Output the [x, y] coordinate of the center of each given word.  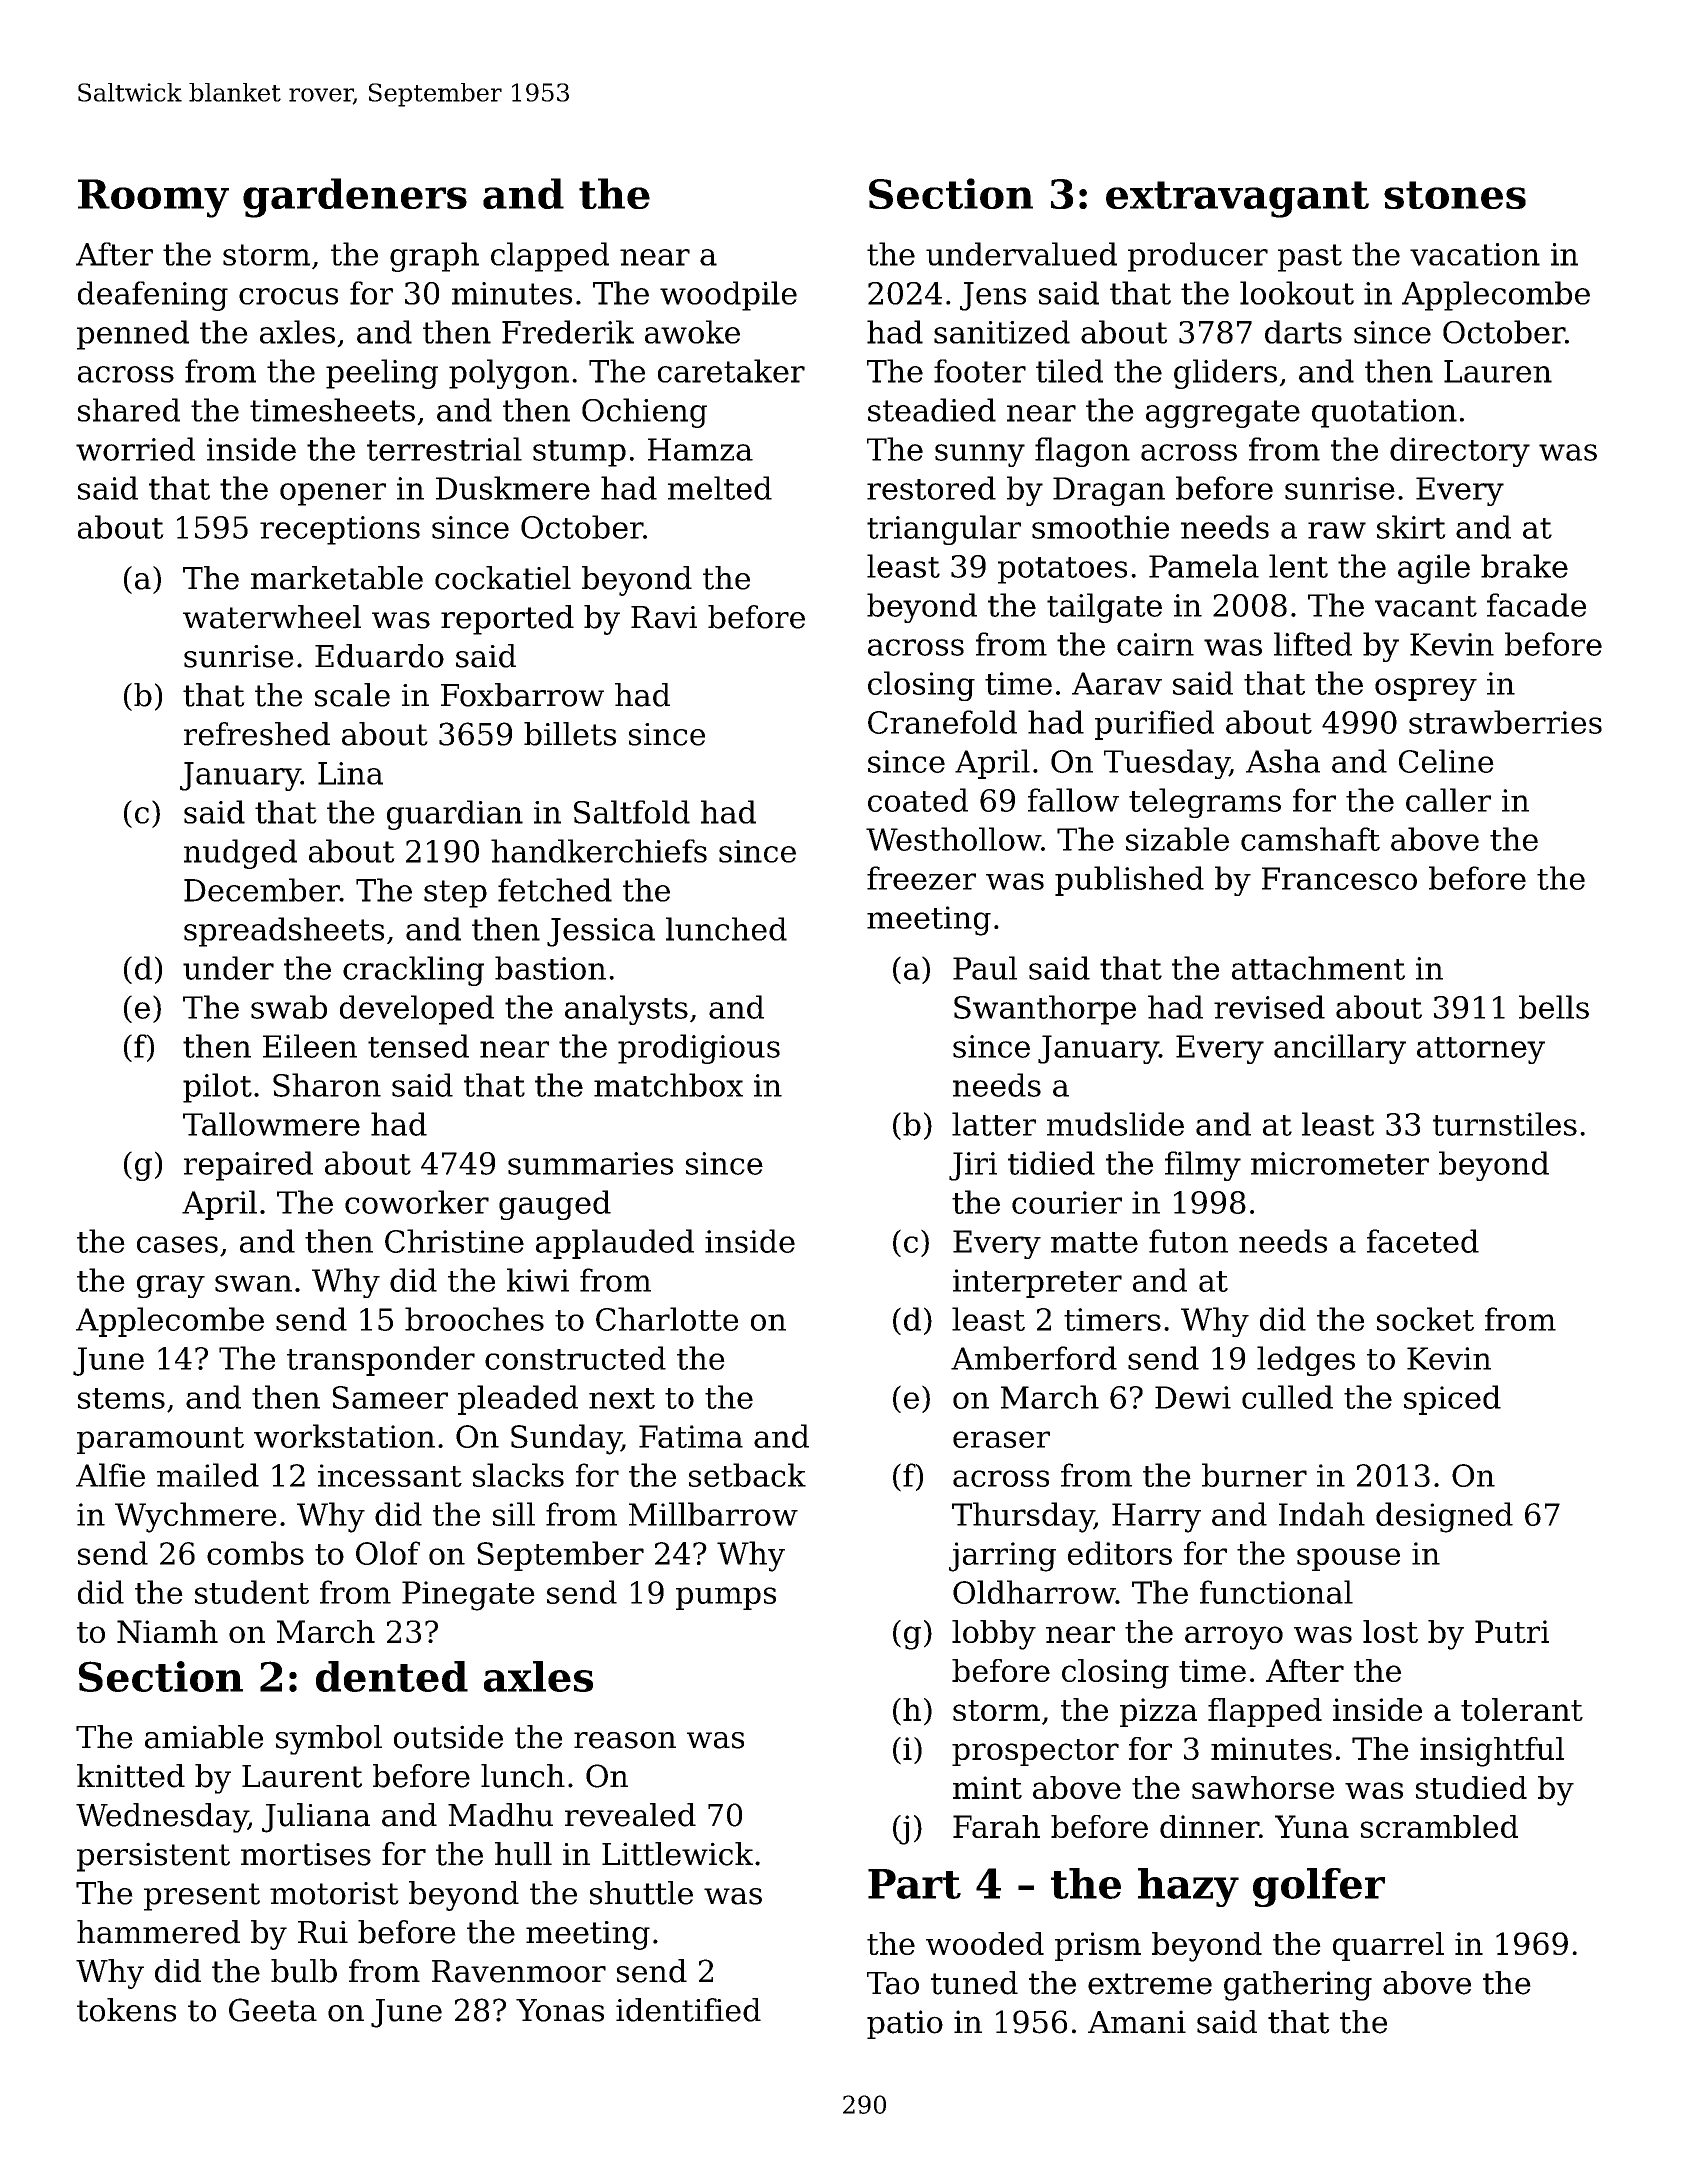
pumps [726, 1598]
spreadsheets [284, 932]
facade [1536, 605]
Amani [1137, 2022]
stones [1455, 195]
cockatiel [503, 578]
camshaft [1310, 839]
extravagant [1237, 199]
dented [392, 1676]
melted [720, 488]
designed [1444, 1517]
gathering [1298, 1986]
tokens [126, 2010]
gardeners [355, 198]
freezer [921, 878]
